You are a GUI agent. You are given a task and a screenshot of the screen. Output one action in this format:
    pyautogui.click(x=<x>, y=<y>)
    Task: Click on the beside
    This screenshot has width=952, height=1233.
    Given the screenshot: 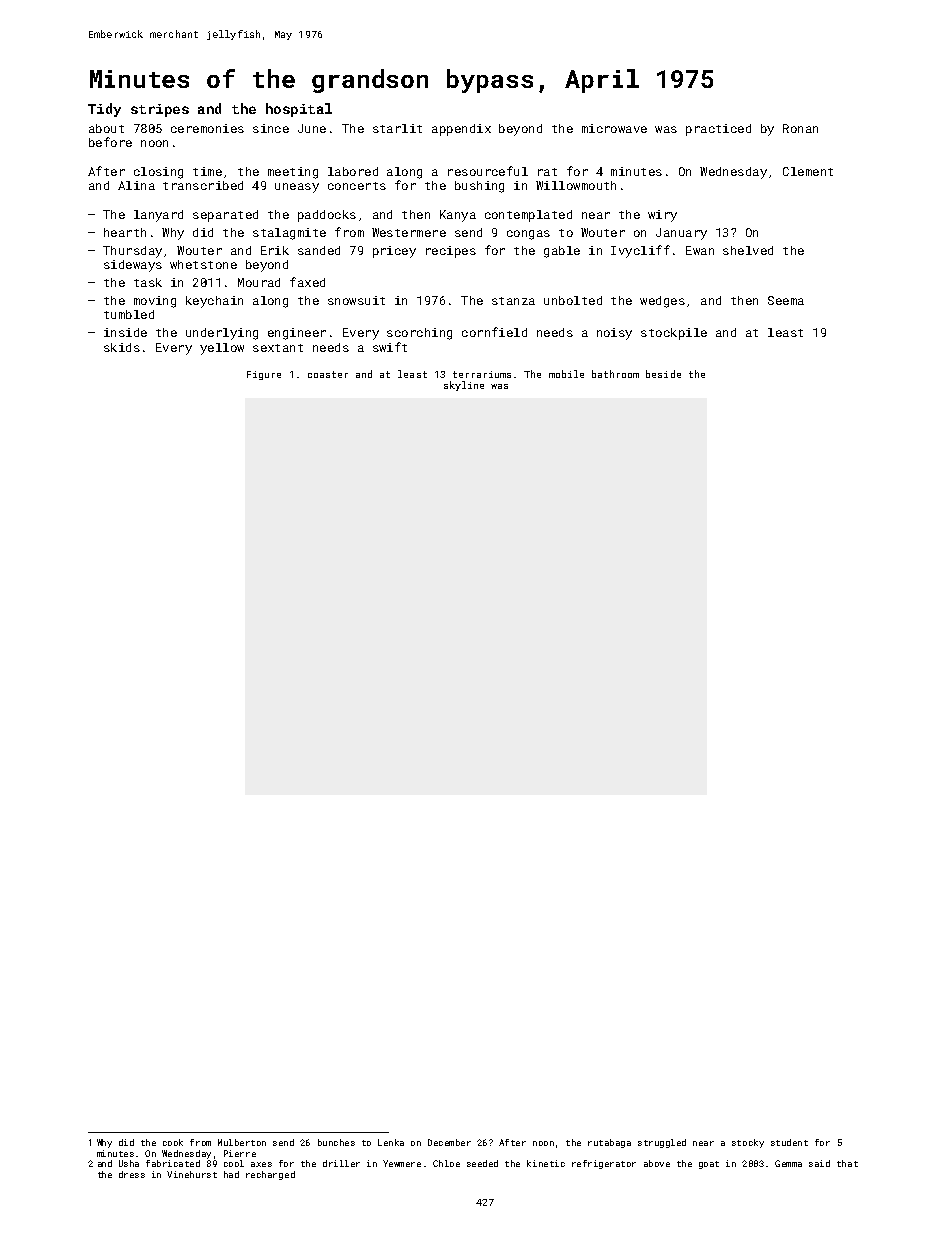 What is the action you would take?
    pyautogui.click(x=663, y=374)
